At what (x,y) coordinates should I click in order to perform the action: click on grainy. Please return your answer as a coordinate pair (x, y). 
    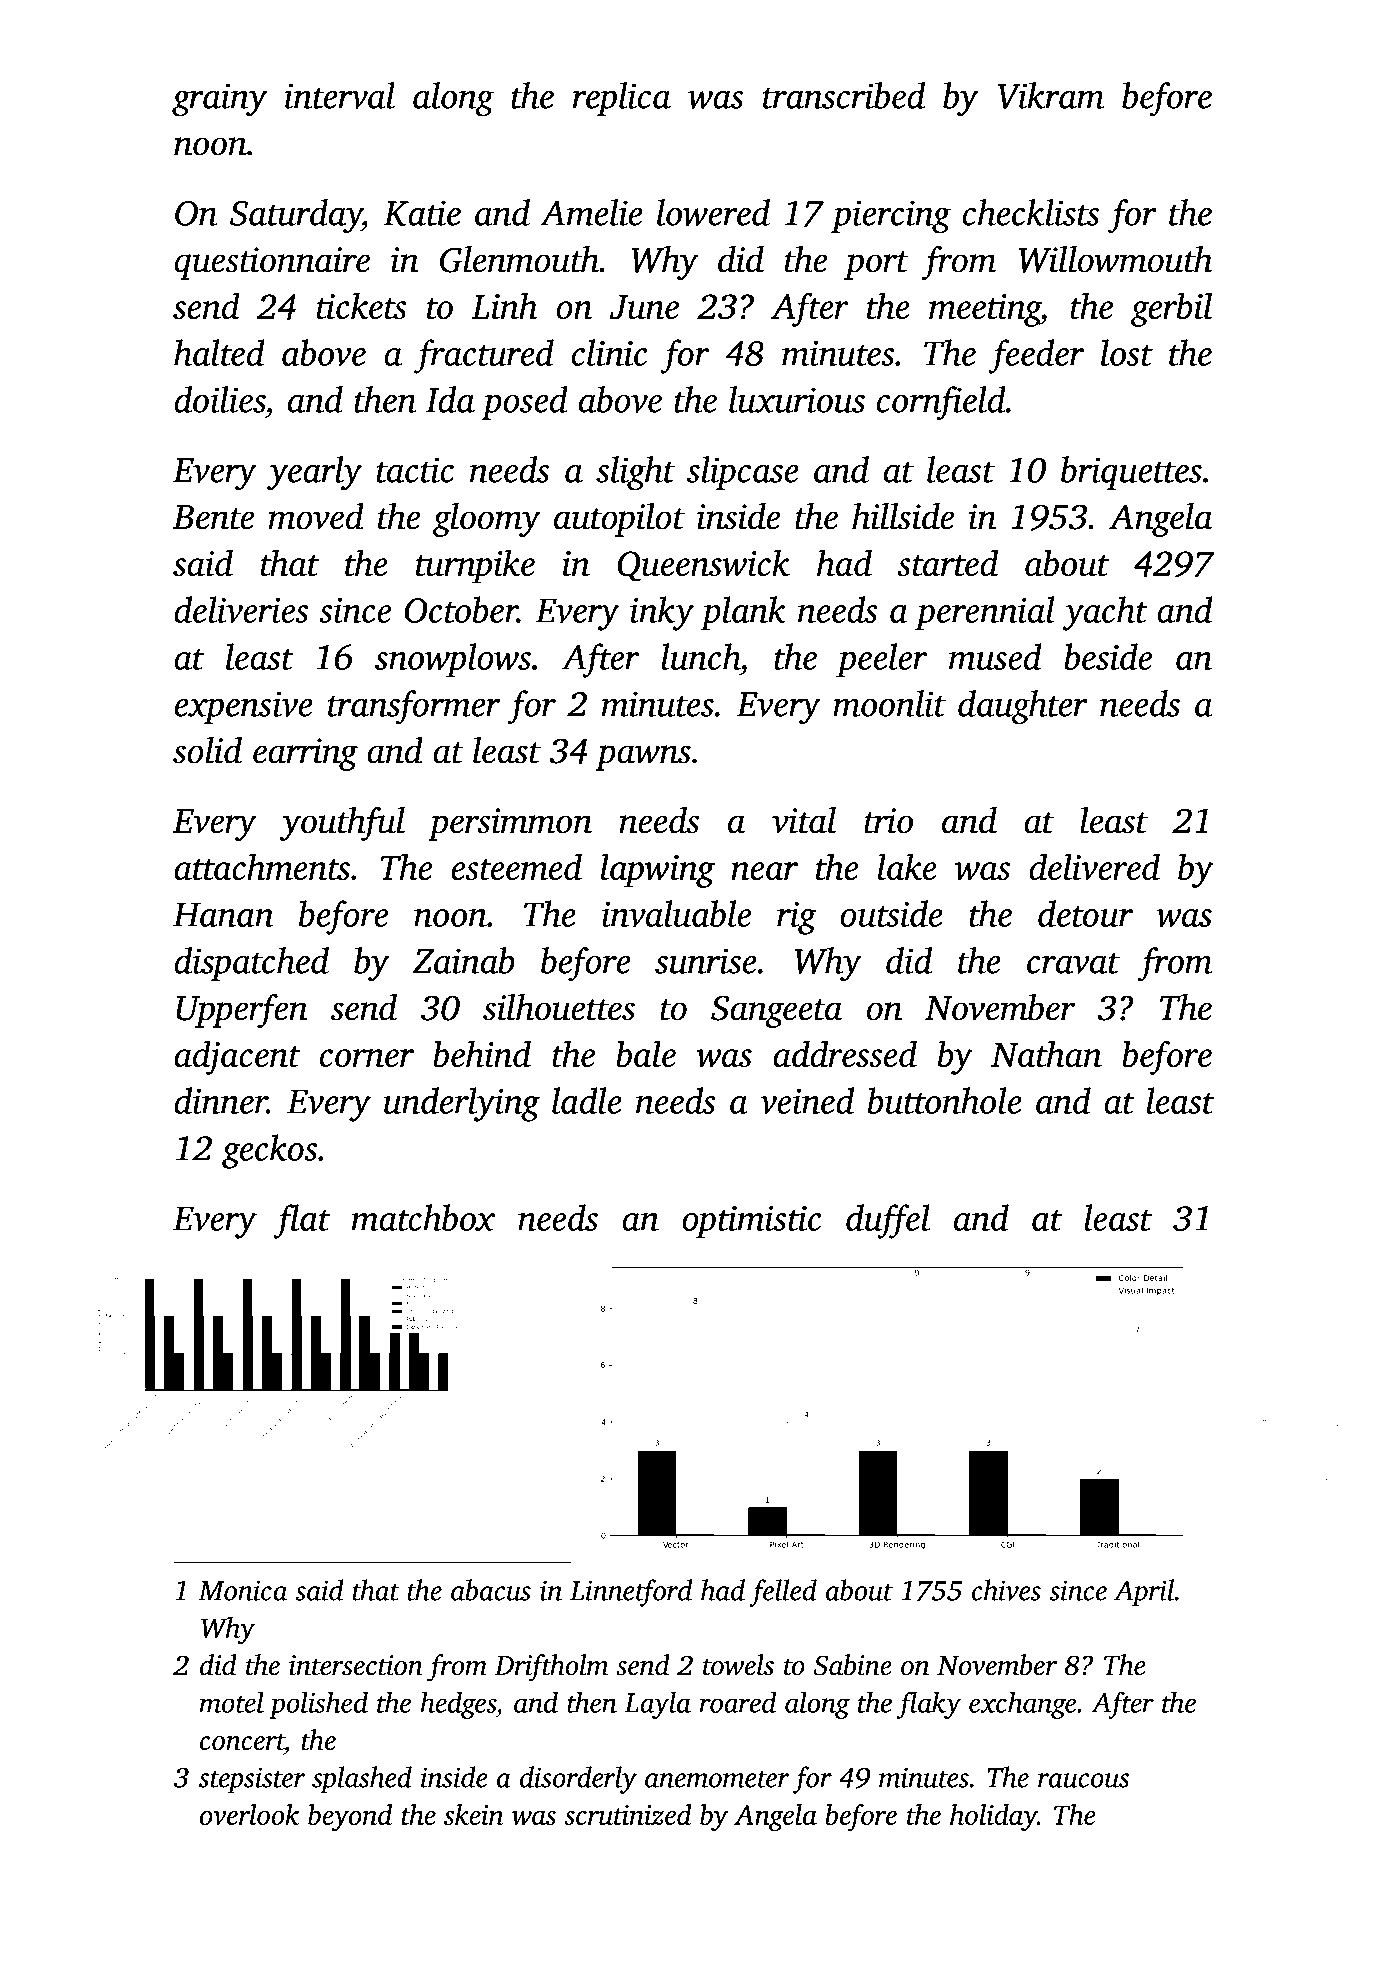
    Looking at the image, I should click on (219, 100).
